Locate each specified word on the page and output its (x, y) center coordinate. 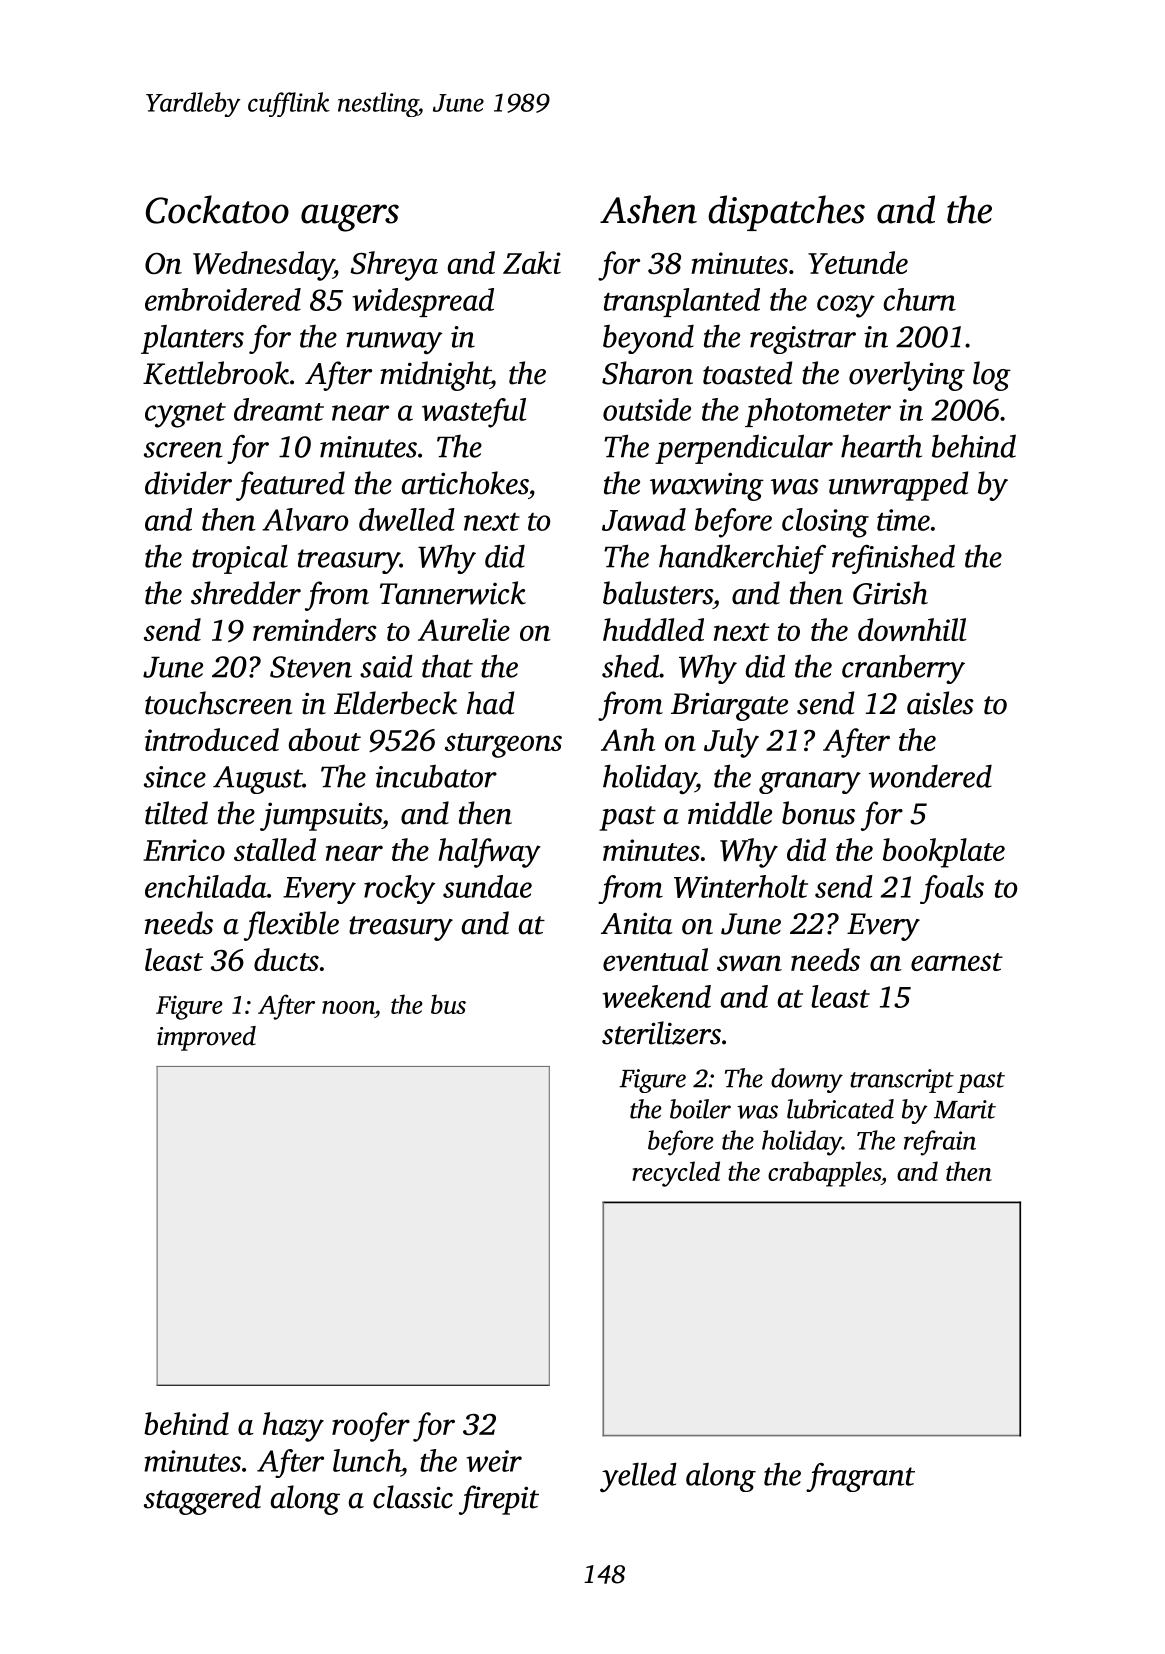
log (992, 376)
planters (192, 339)
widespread (423, 302)
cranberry (903, 669)
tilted (176, 813)
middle (730, 813)
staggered (202, 1500)
